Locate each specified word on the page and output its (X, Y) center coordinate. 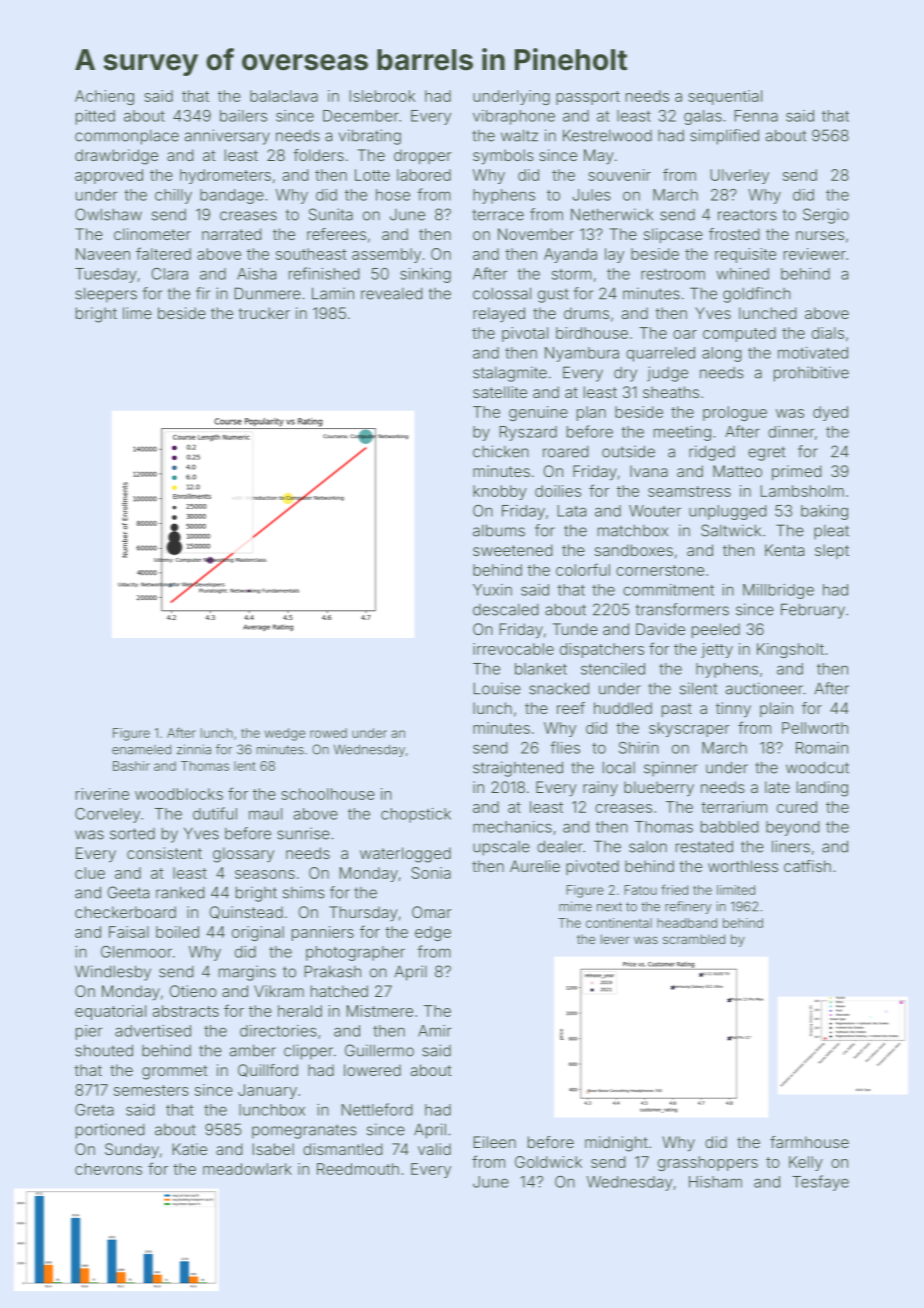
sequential (725, 97)
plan (591, 413)
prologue (735, 413)
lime (137, 313)
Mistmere (380, 1011)
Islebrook (382, 96)
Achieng (104, 97)
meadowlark (247, 1169)
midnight (616, 1144)
